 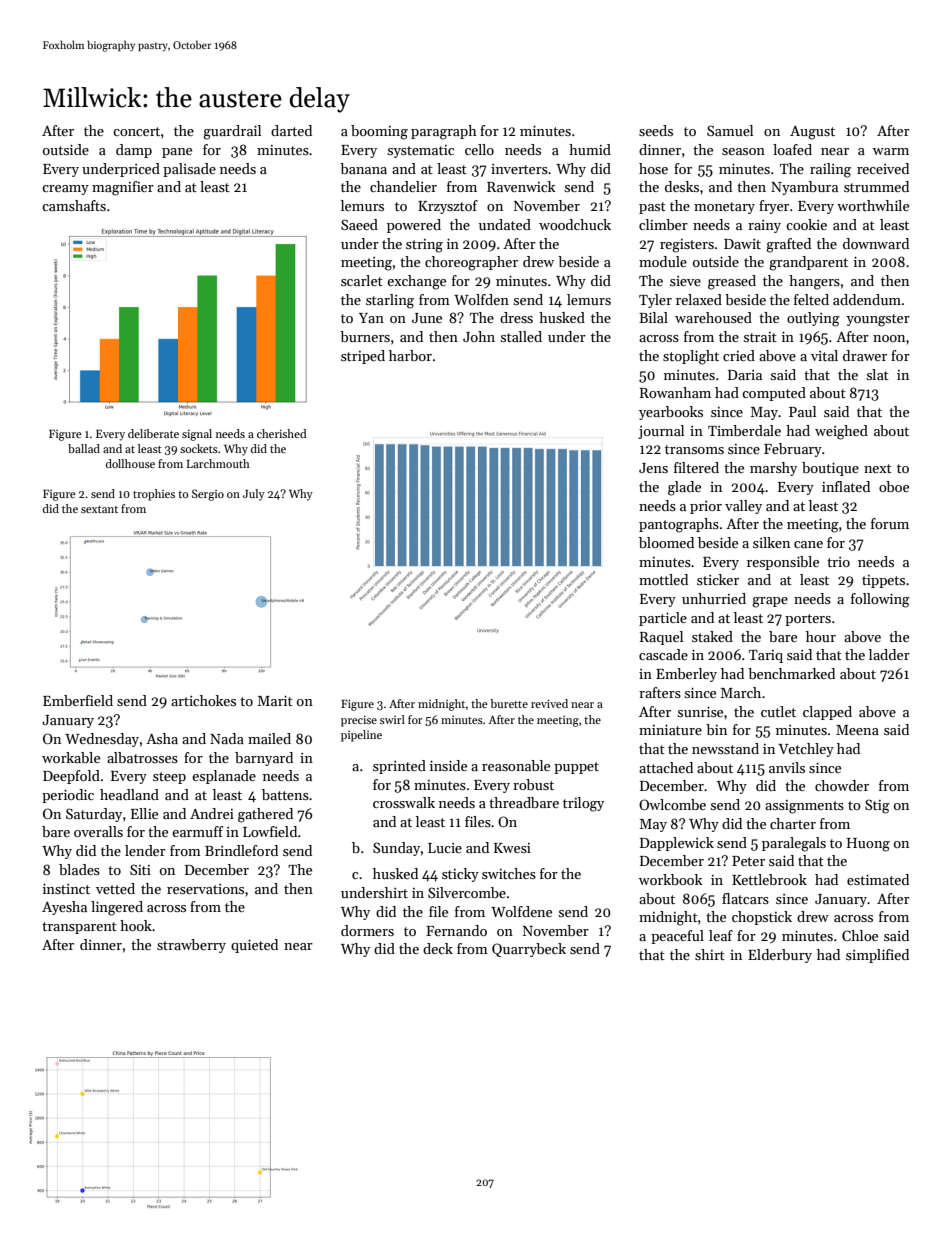 What do you see at coordinates (712, 636) in the screenshot?
I see `staked` at bounding box center [712, 636].
